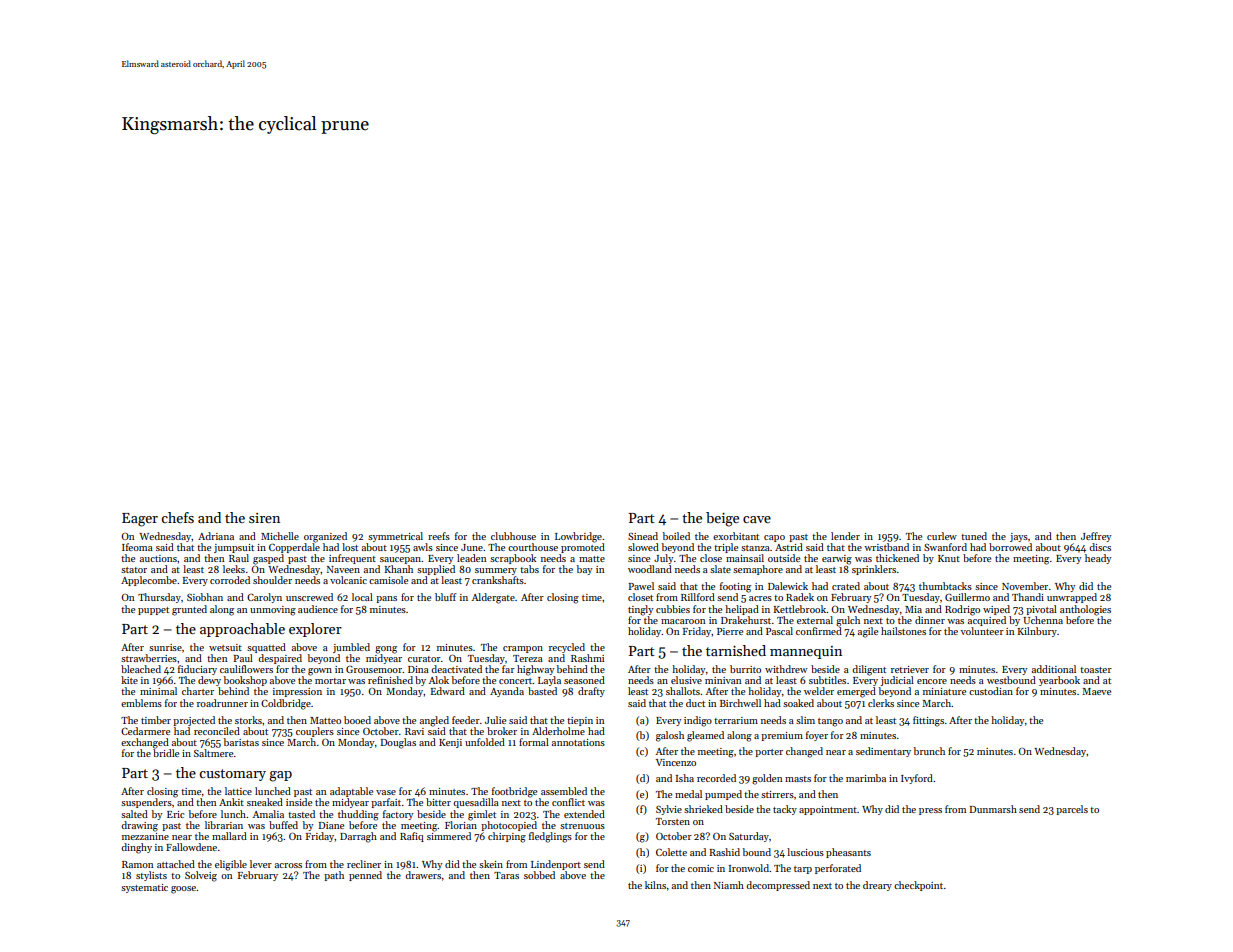 The width and height of the image is (1233, 952). I want to click on macaroon, so click(683, 621).
